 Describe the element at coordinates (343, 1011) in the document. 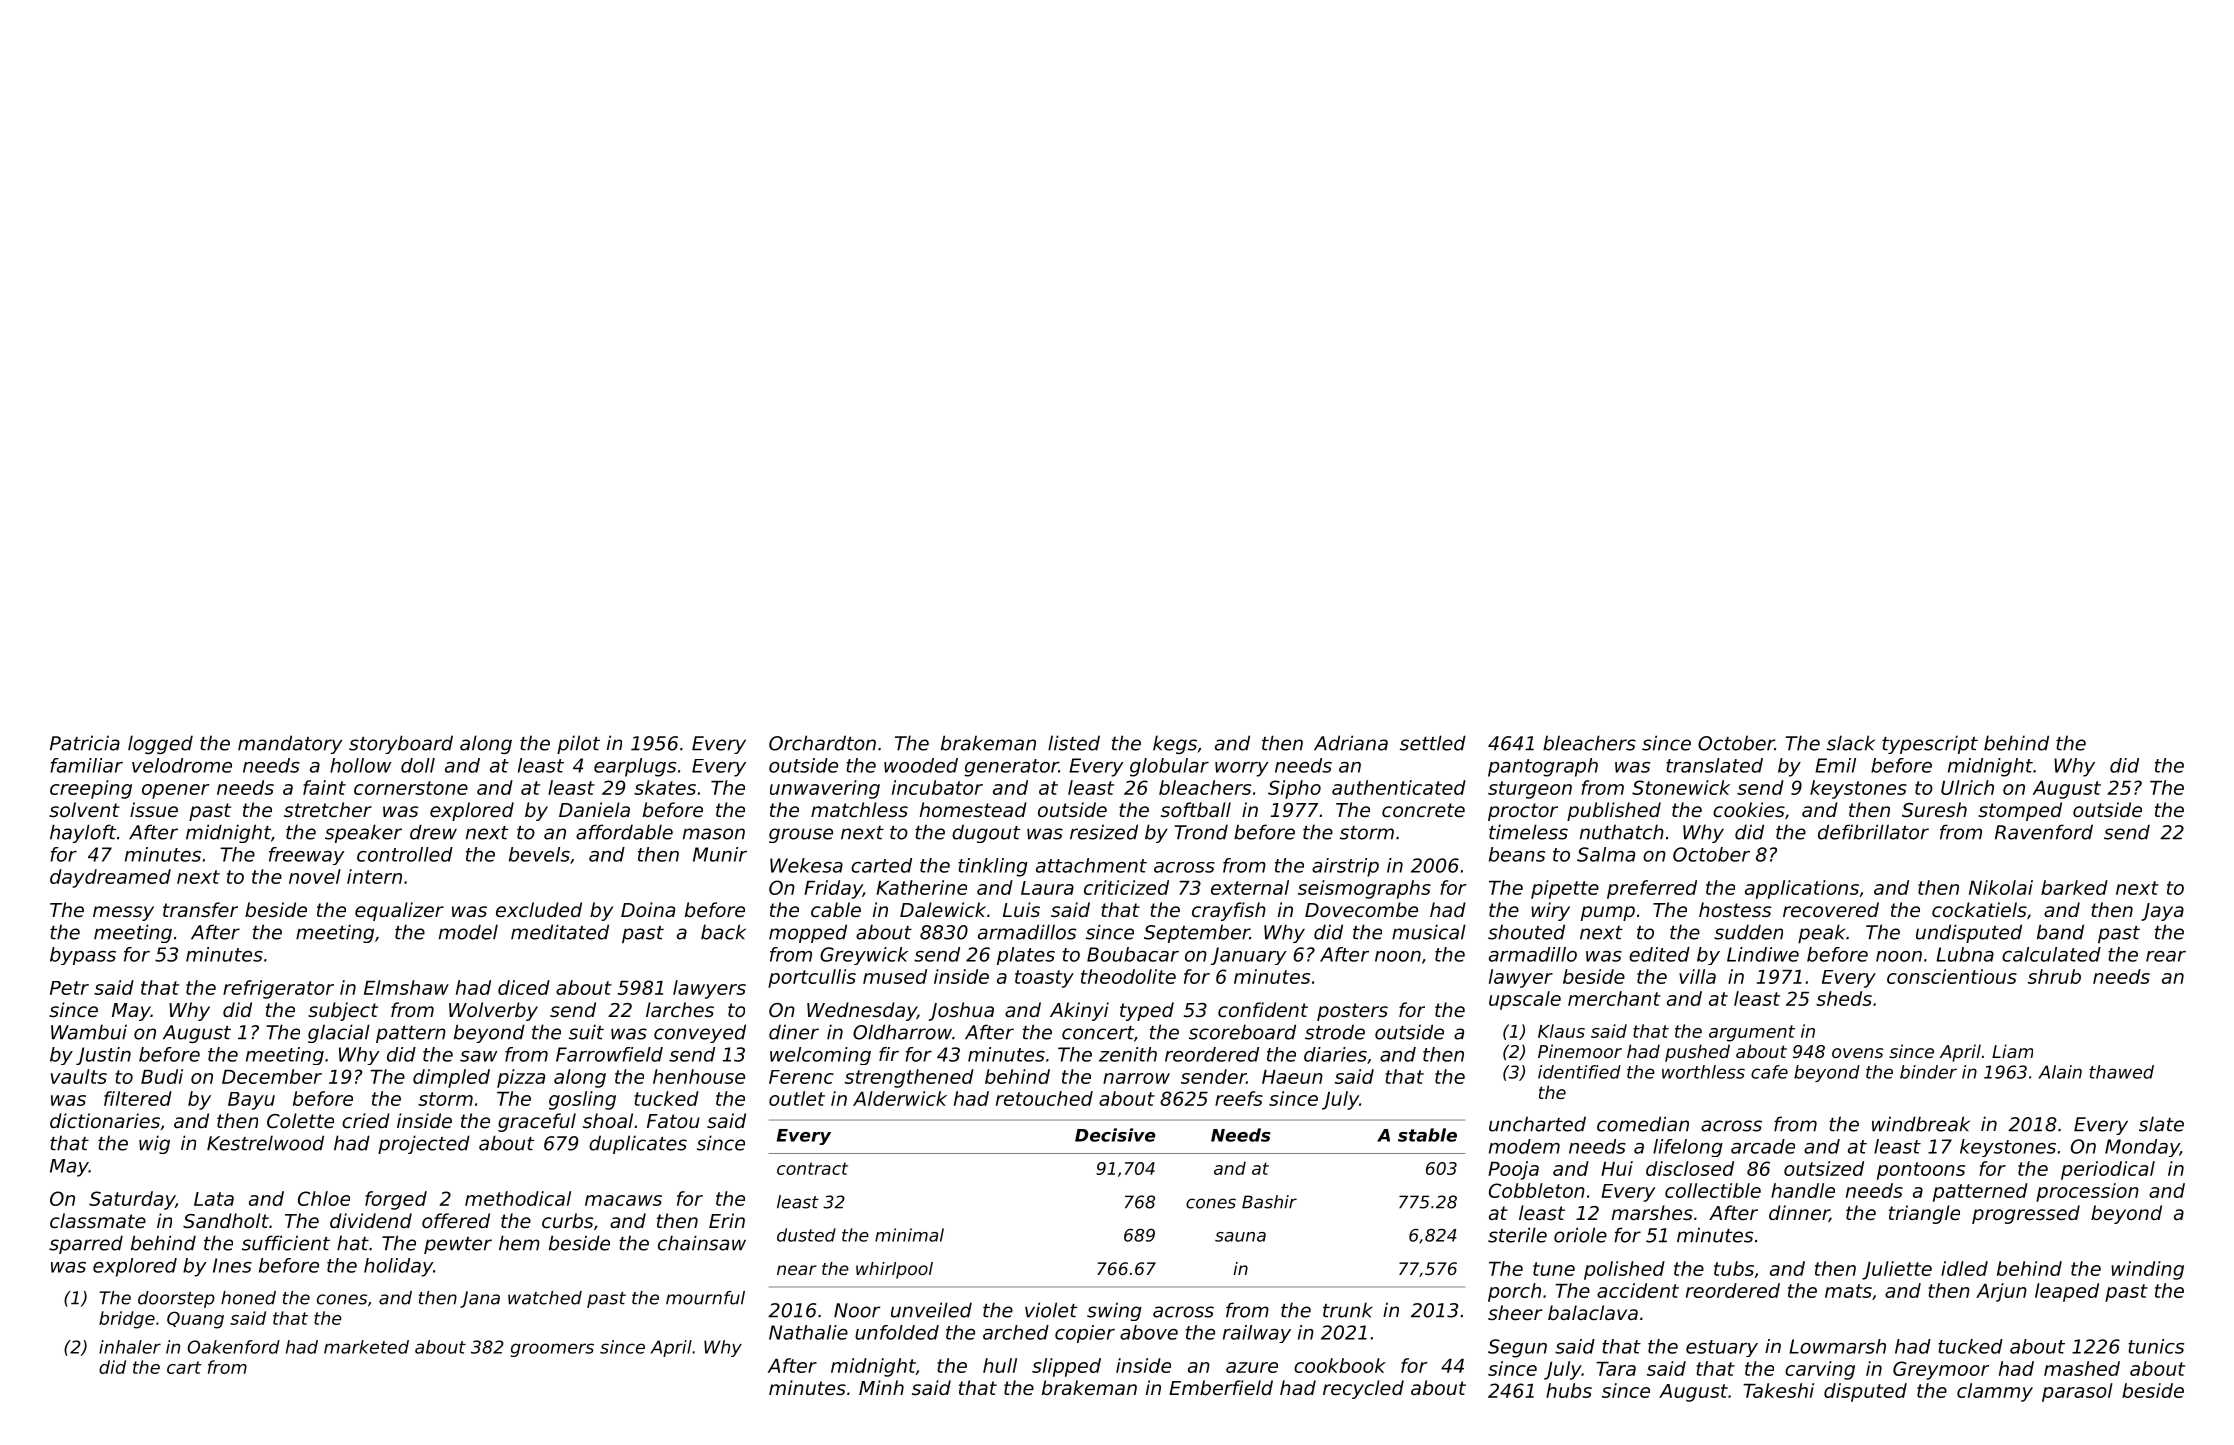

I see `subject` at that location.
